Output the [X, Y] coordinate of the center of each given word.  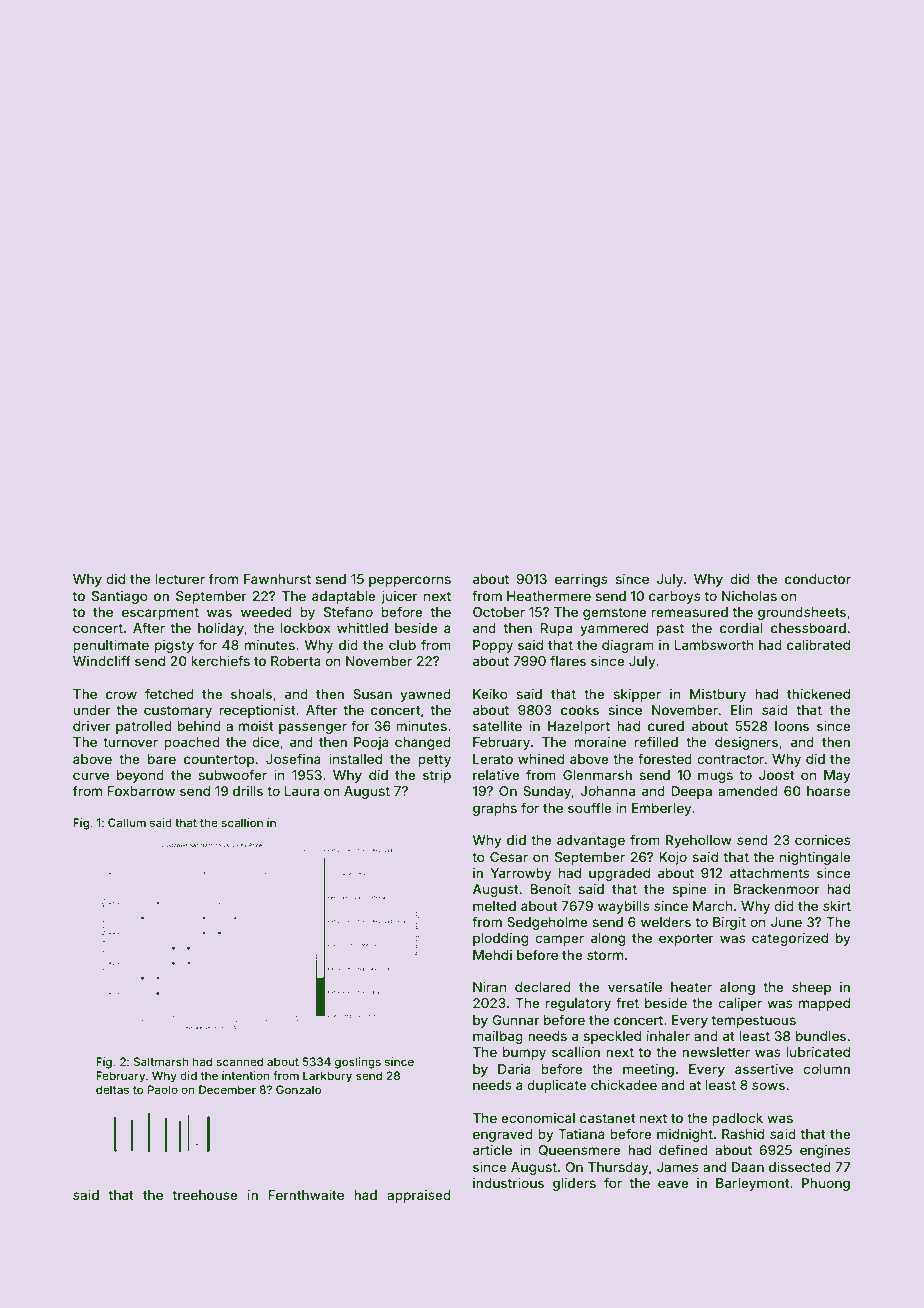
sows [768, 1086]
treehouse [205, 1195]
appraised [419, 1196]
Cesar [509, 857]
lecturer [180, 579]
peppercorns [410, 581]
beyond [140, 776]
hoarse [829, 791]
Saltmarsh [161, 1061]
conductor [818, 579]
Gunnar [516, 1020]
